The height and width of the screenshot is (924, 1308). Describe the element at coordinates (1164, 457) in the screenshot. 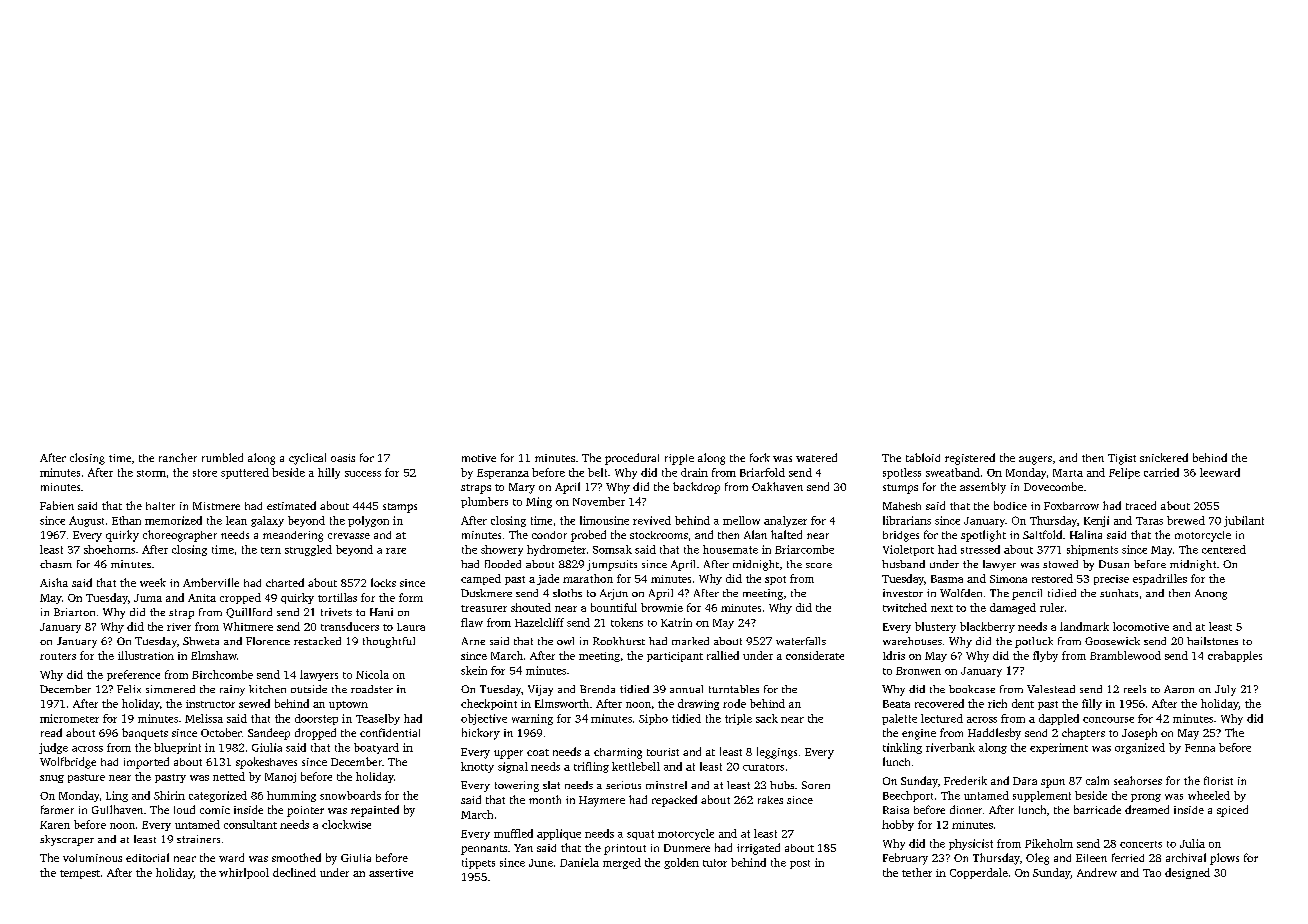

I see `snickered` at that location.
